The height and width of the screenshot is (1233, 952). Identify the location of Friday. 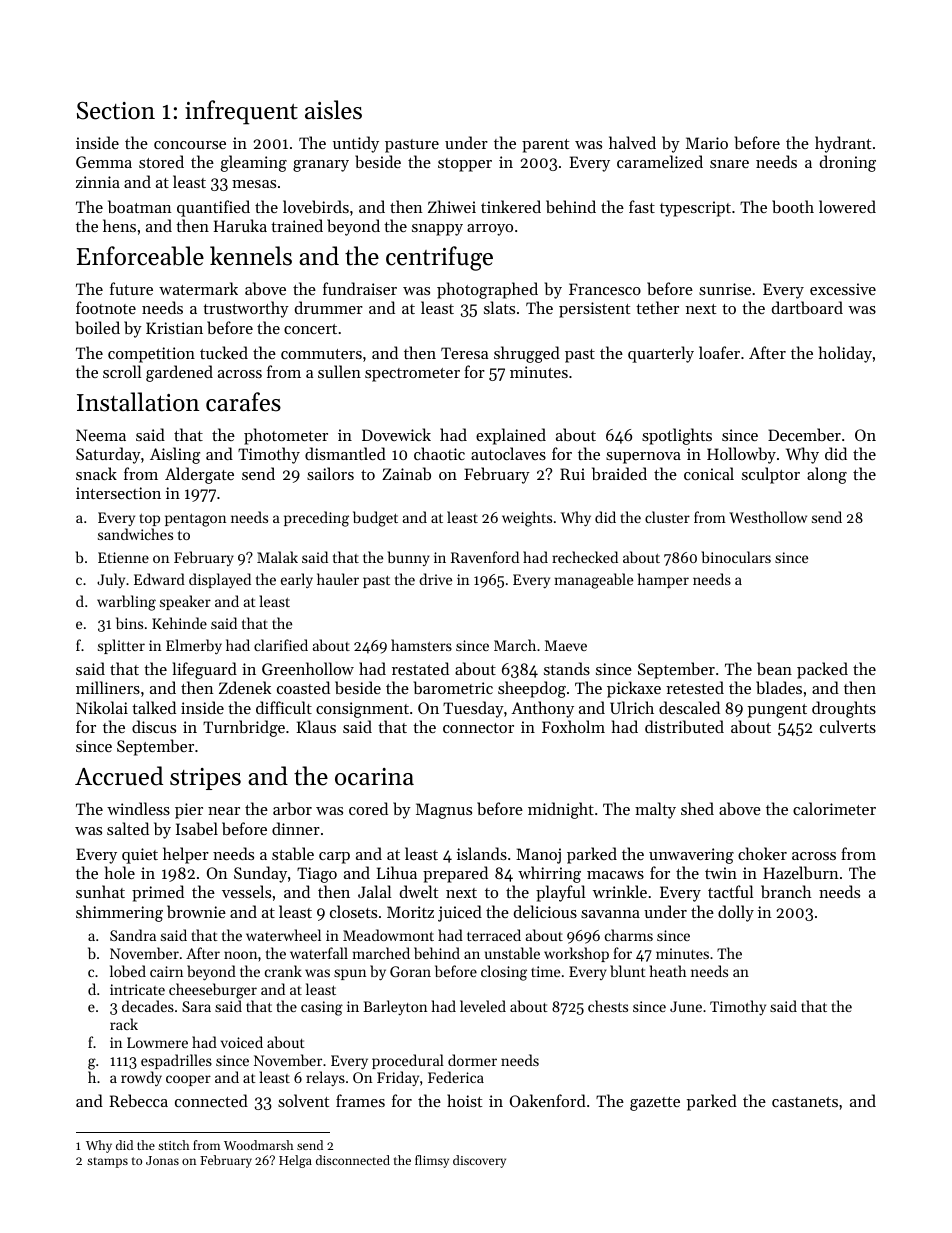
(398, 1078).
